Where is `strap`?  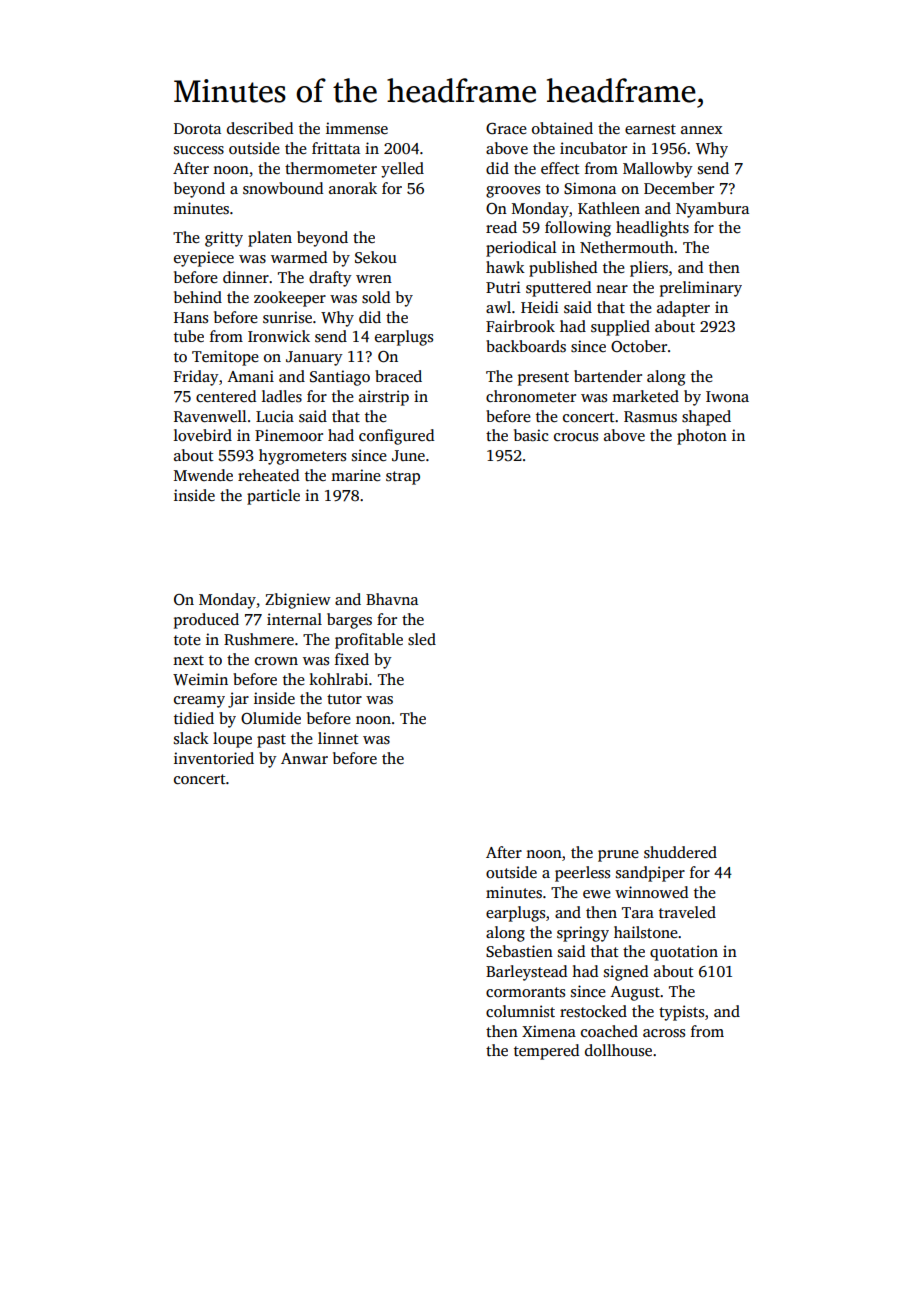
strap is located at coordinates (403, 478).
